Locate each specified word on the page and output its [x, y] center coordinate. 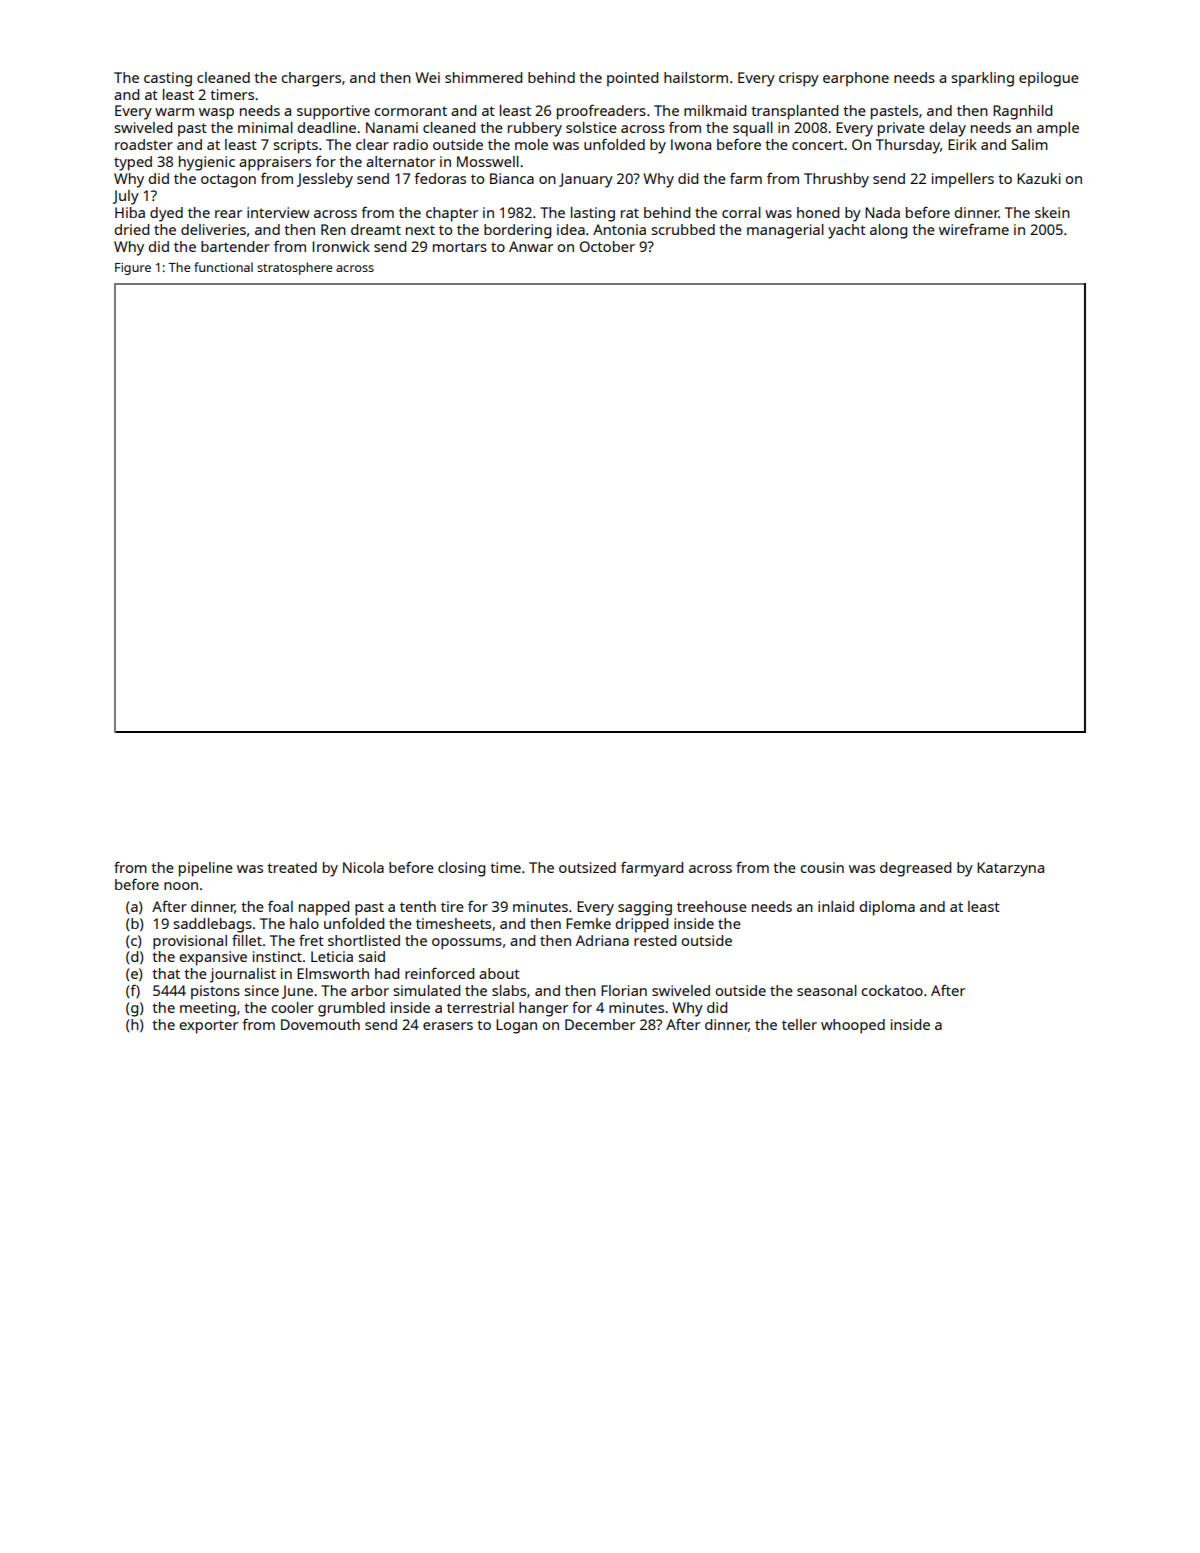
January [586, 180]
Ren [333, 229]
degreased [915, 869]
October [607, 246]
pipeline [206, 869]
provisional [190, 942]
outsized [587, 867]
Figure [133, 269]
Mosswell [488, 161]
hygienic [207, 163]
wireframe [974, 229]
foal [280, 906]
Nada [882, 212]
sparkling [982, 79]
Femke [588, 923]
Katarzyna [1010, 869]
